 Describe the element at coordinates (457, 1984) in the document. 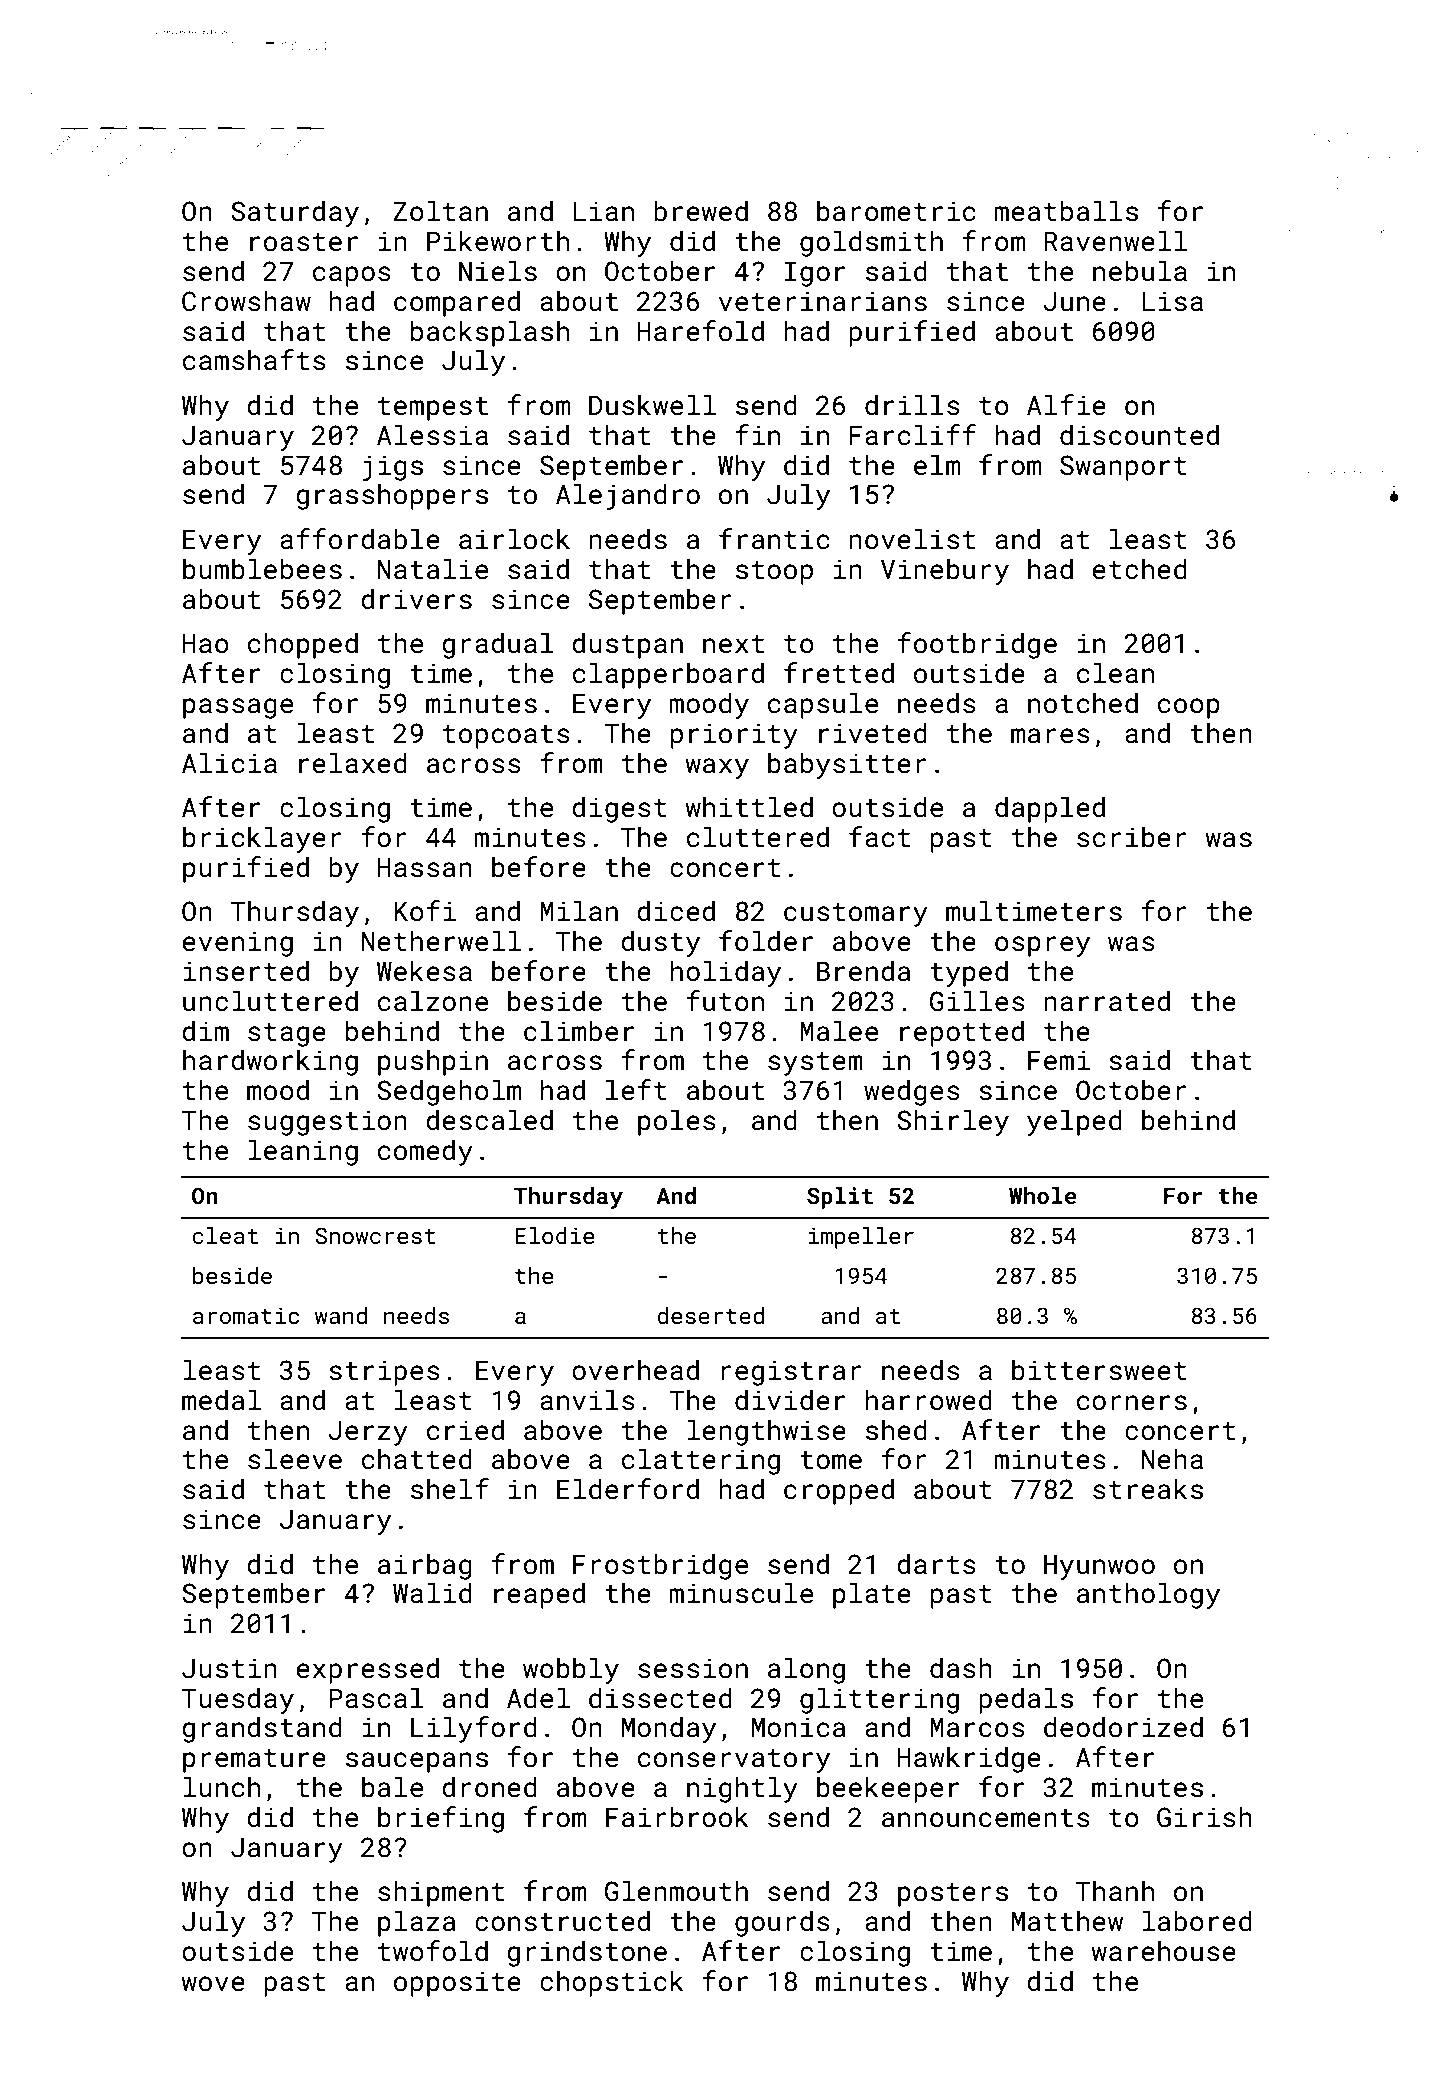

I see `opposite` at that location.
